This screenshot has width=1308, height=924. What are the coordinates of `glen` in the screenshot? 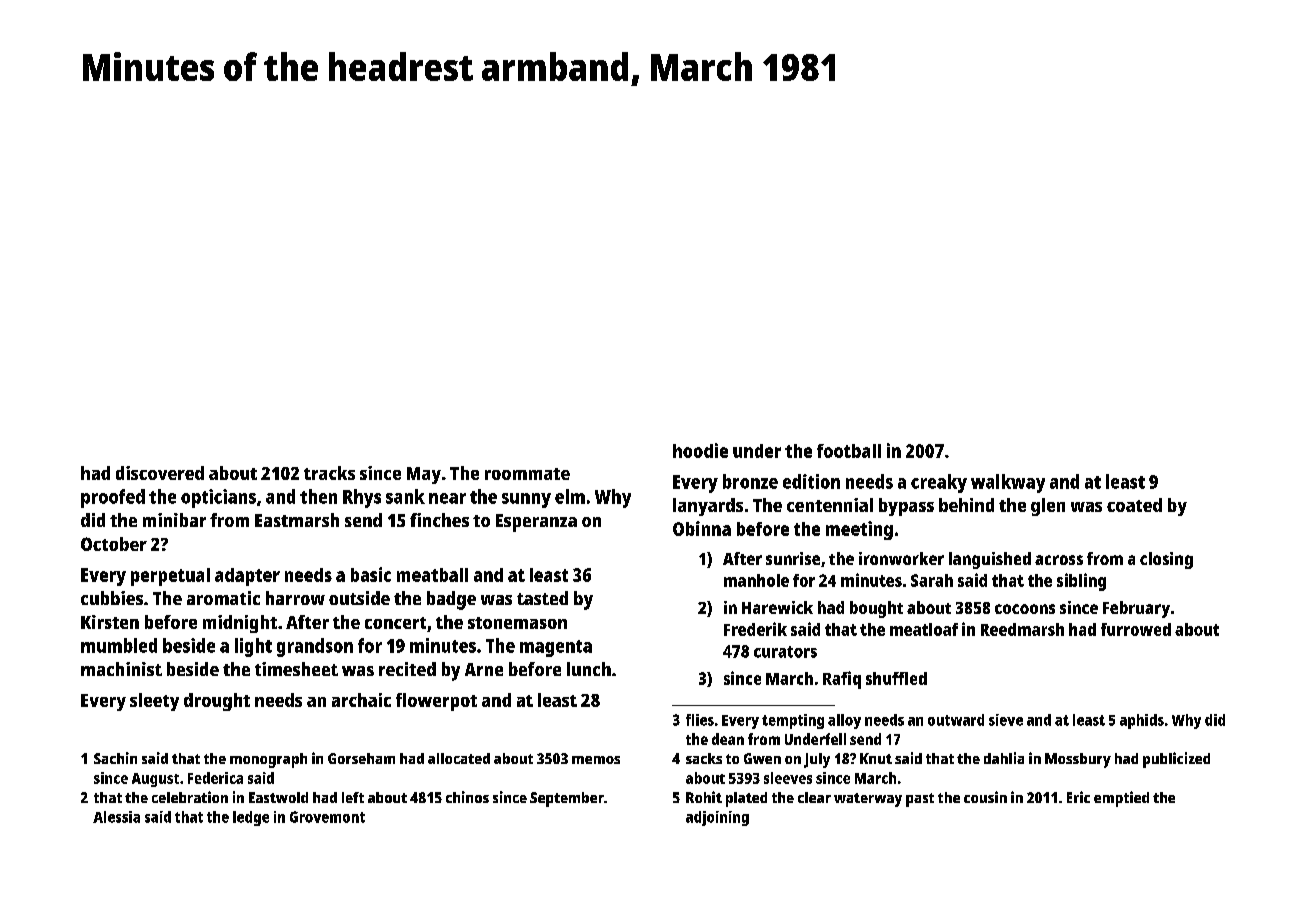 It's located at (1048, 507).
